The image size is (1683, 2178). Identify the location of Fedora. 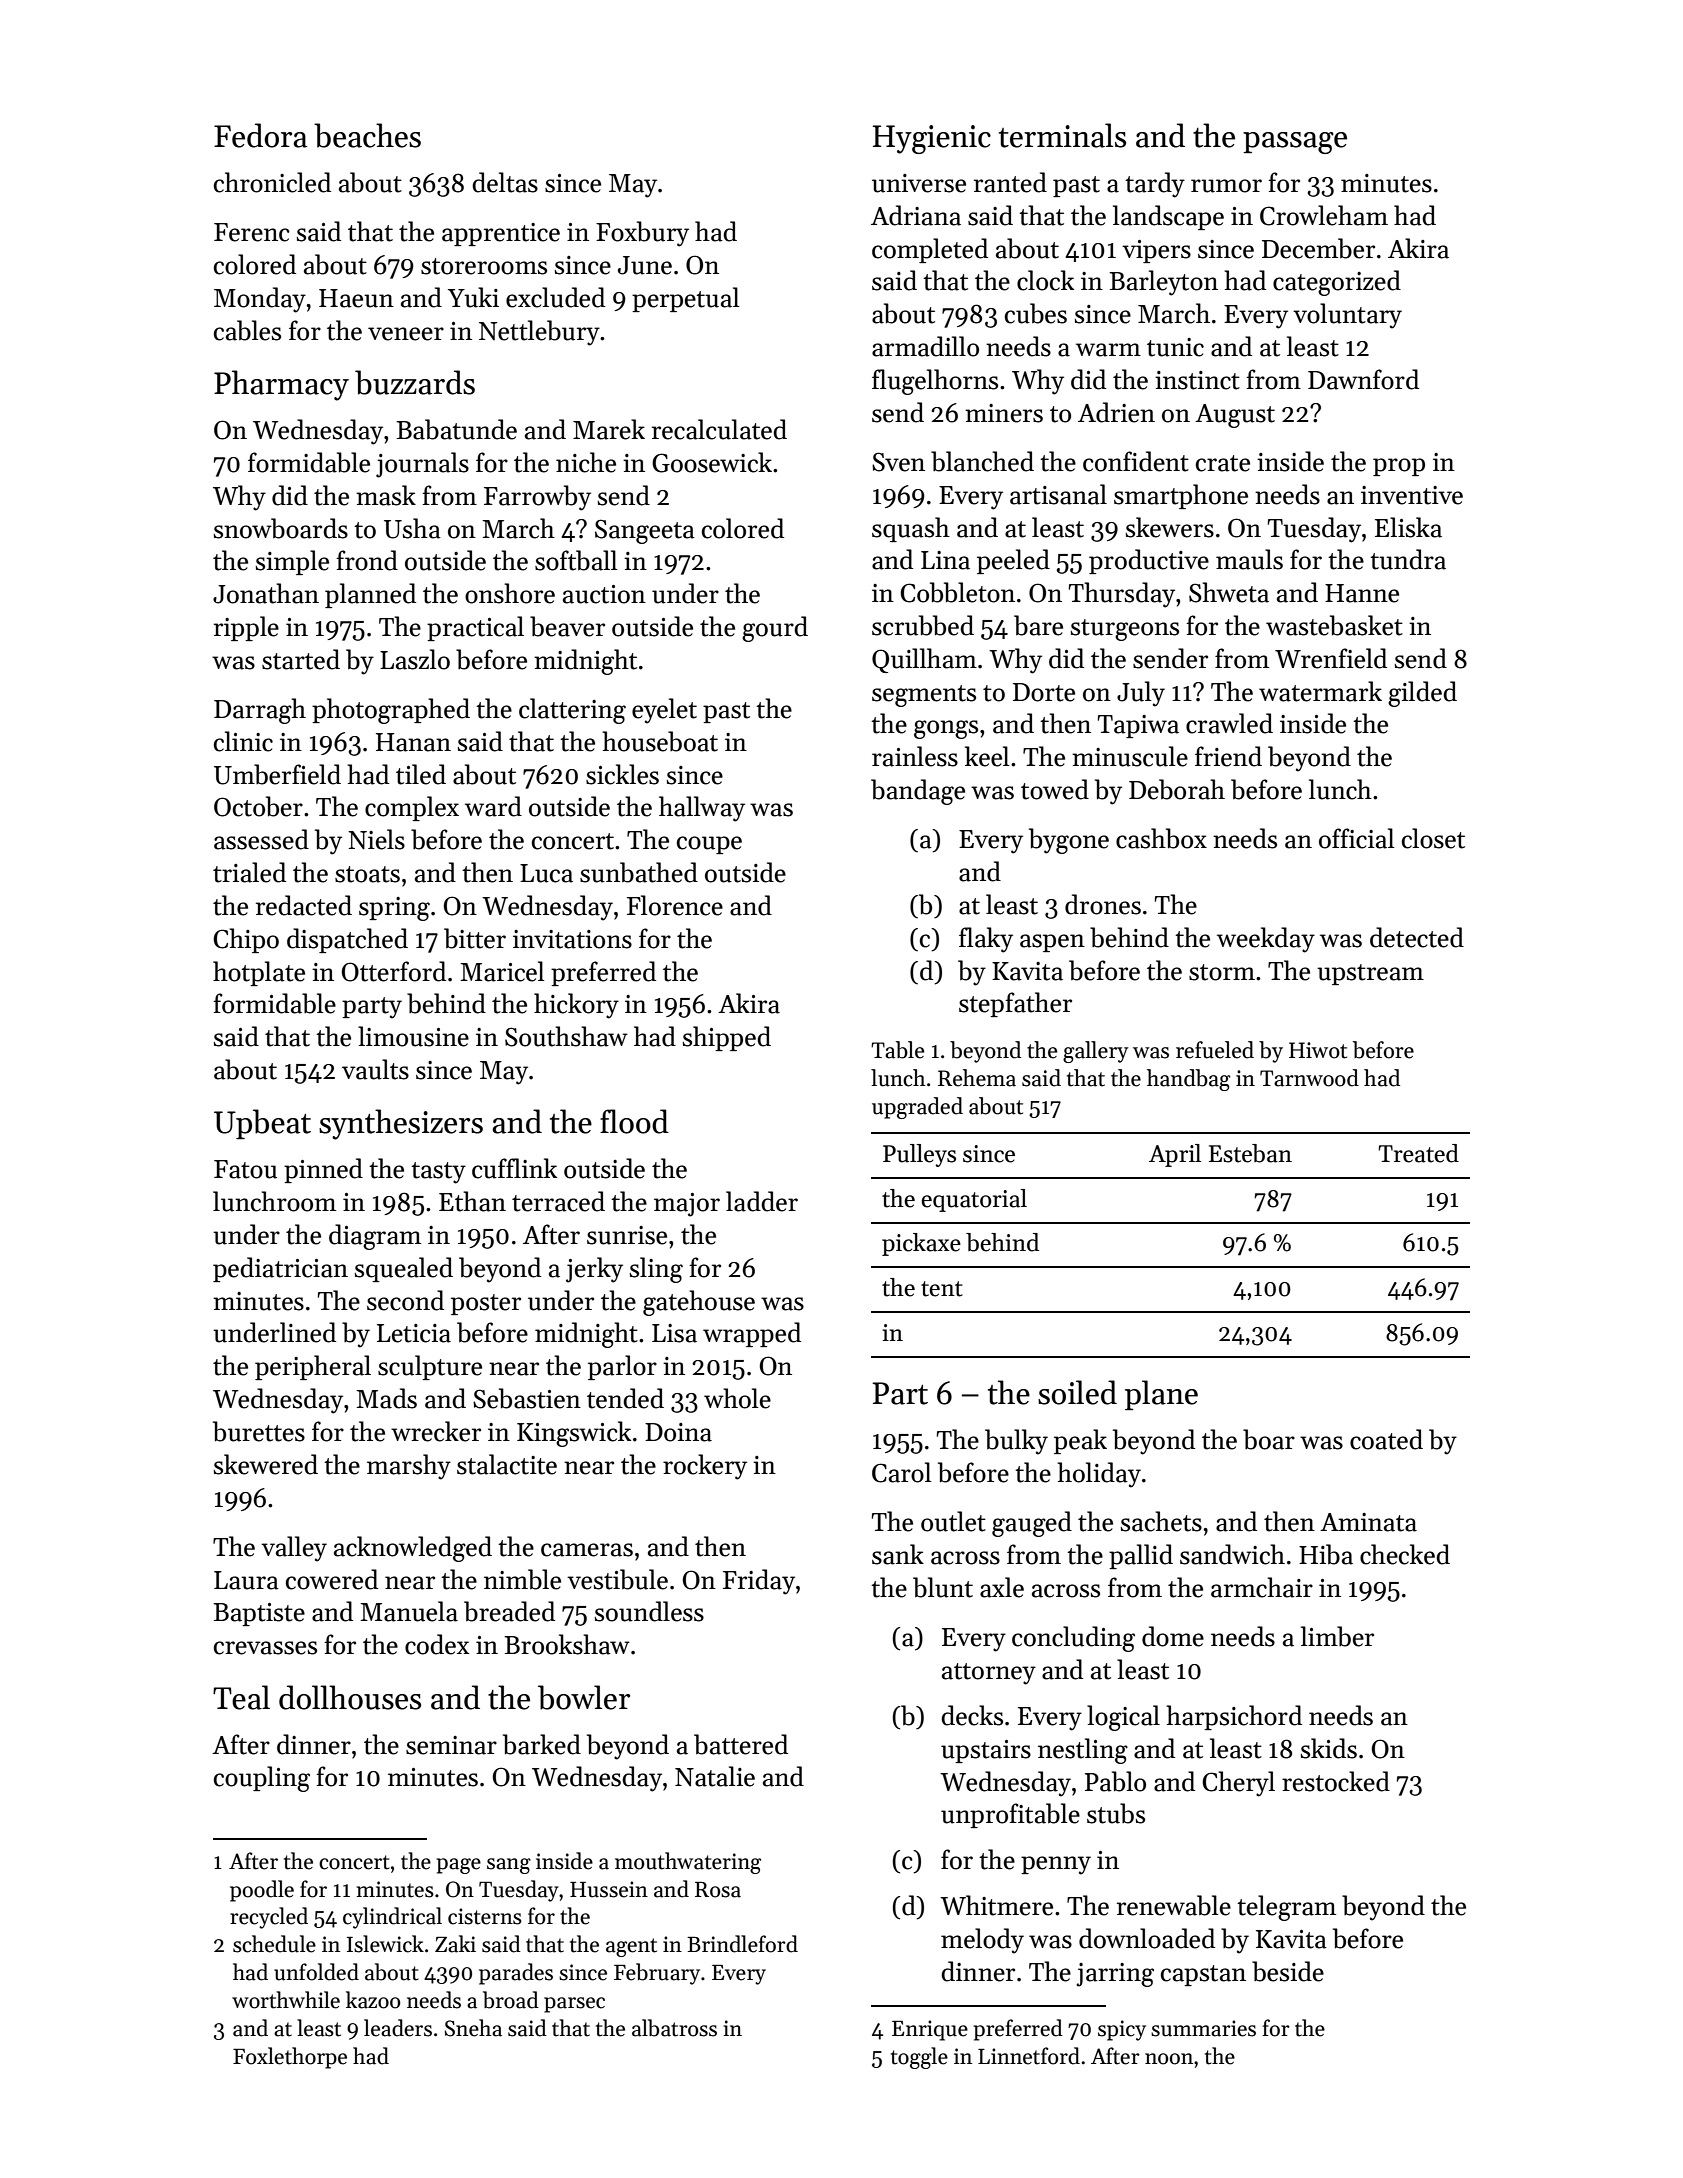
(260, 135).
